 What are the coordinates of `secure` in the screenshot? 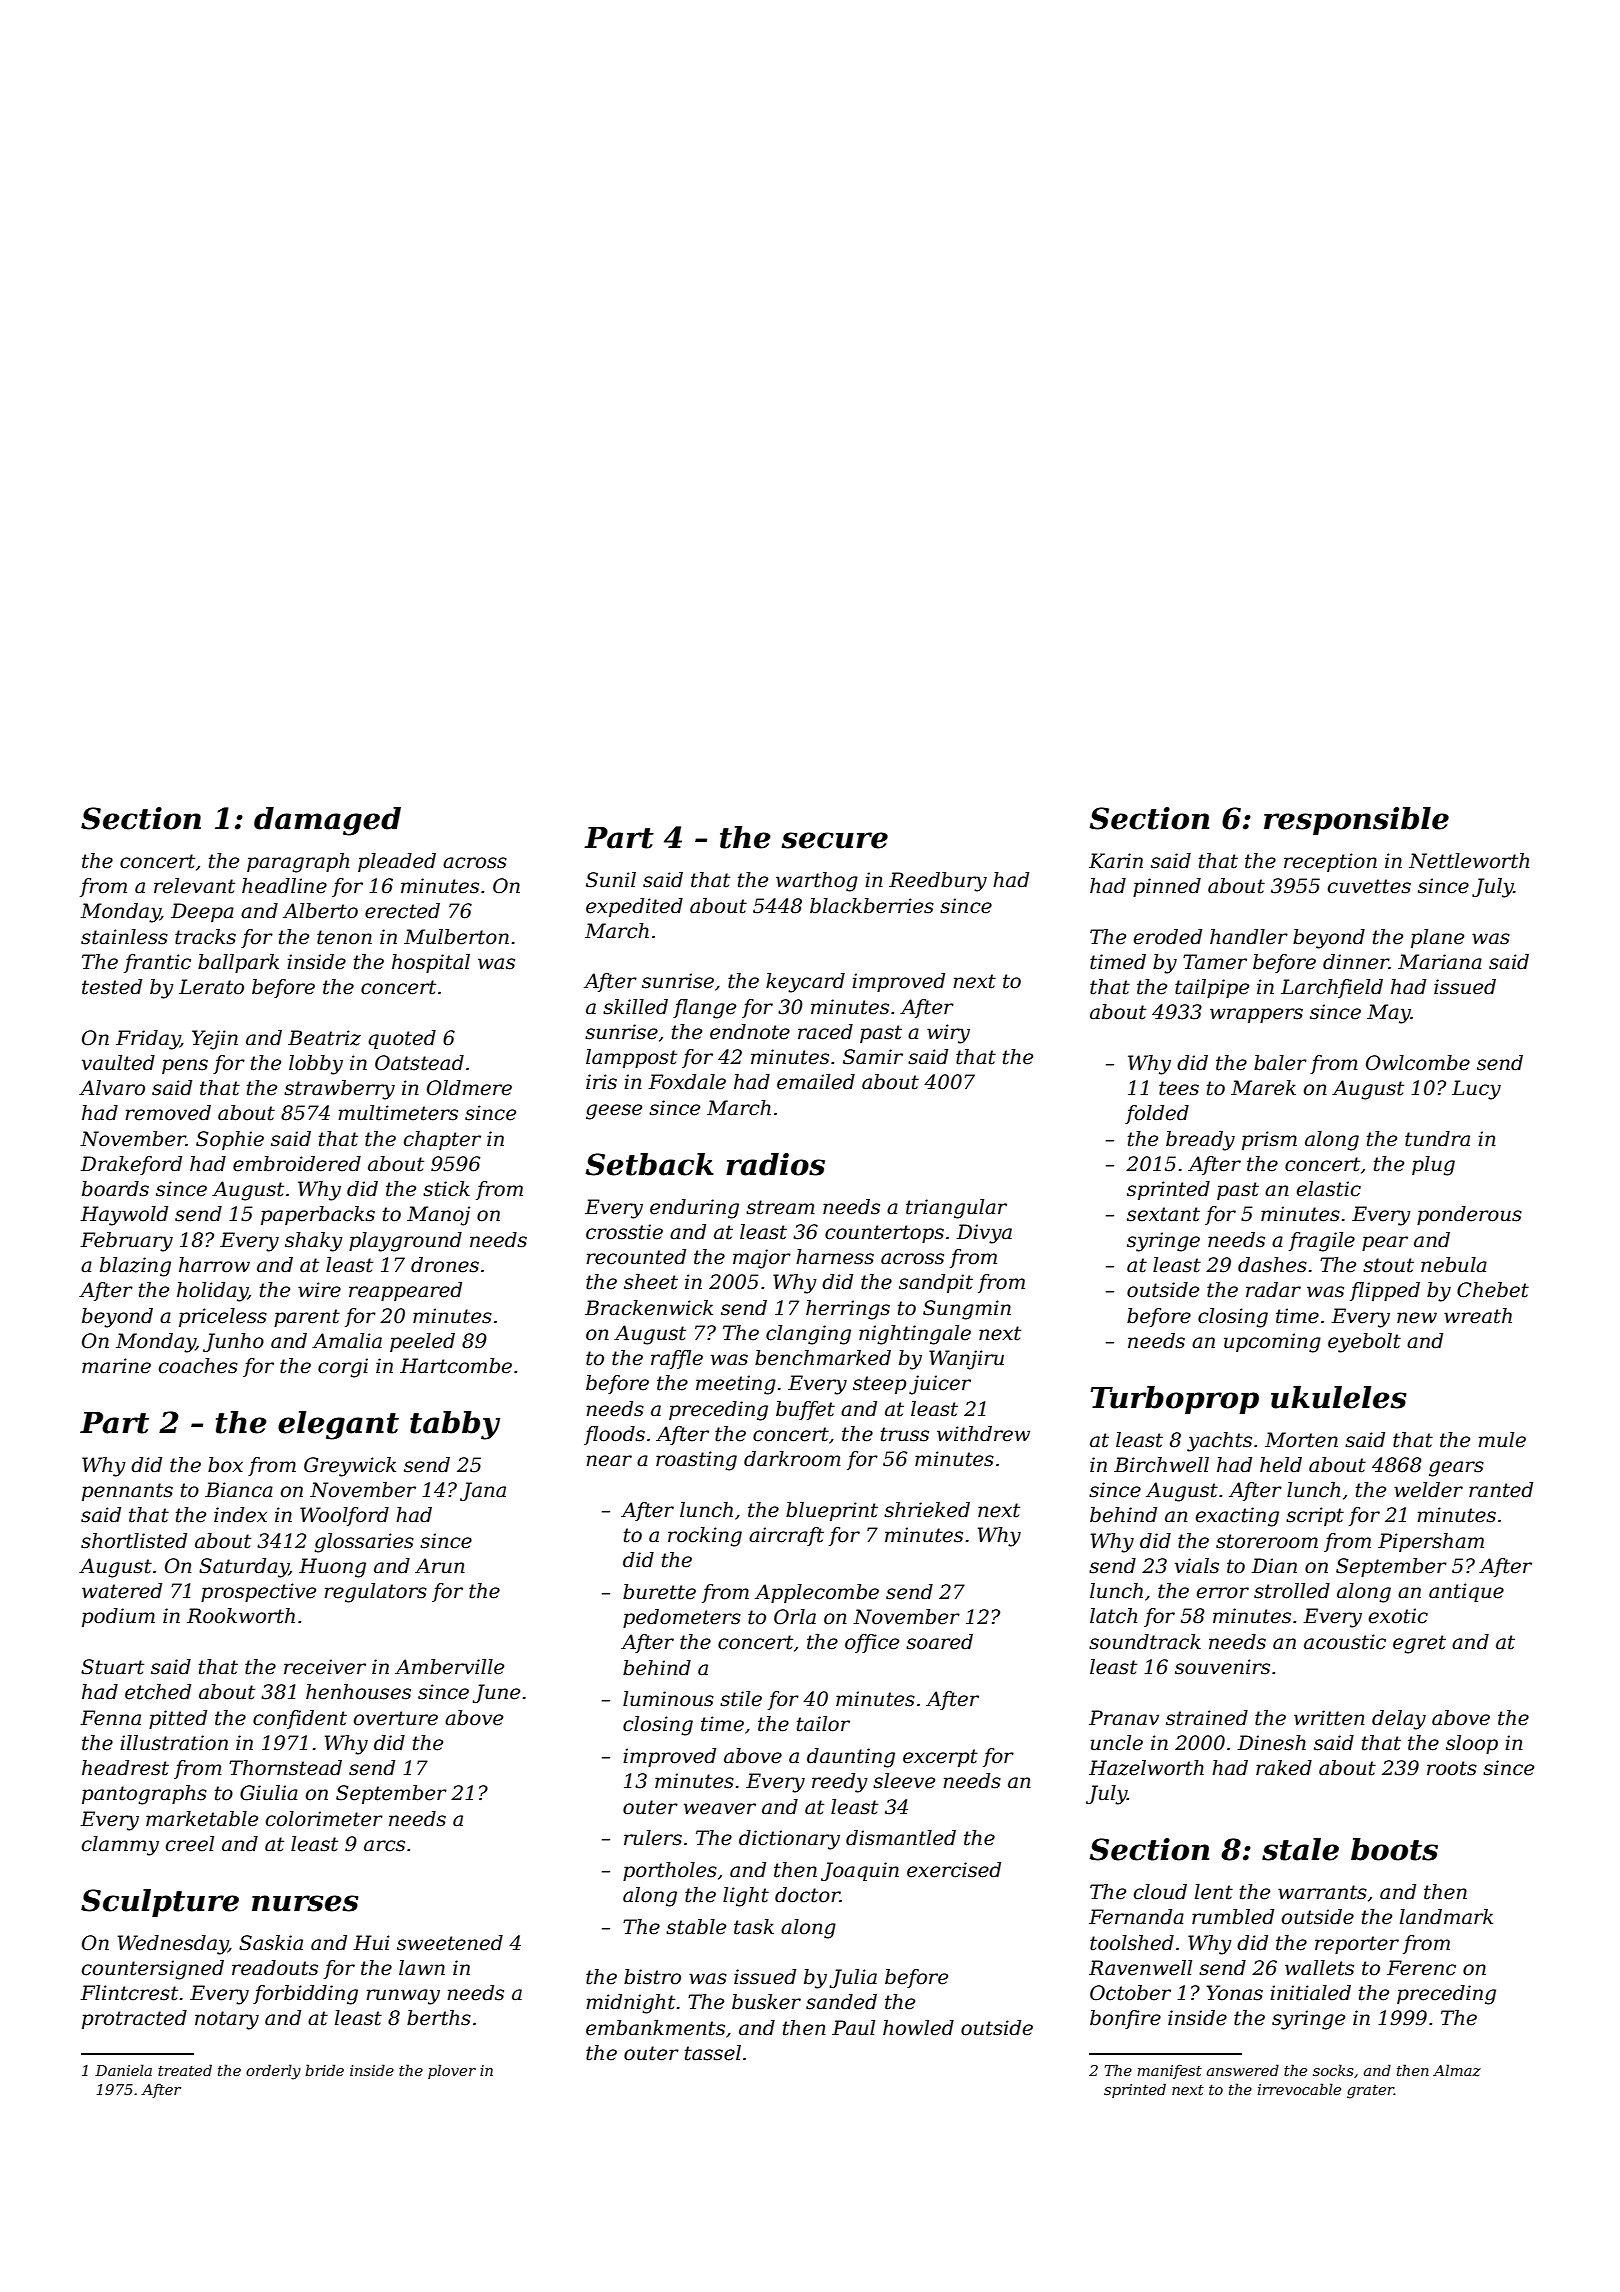 It's located at (835, 840).
